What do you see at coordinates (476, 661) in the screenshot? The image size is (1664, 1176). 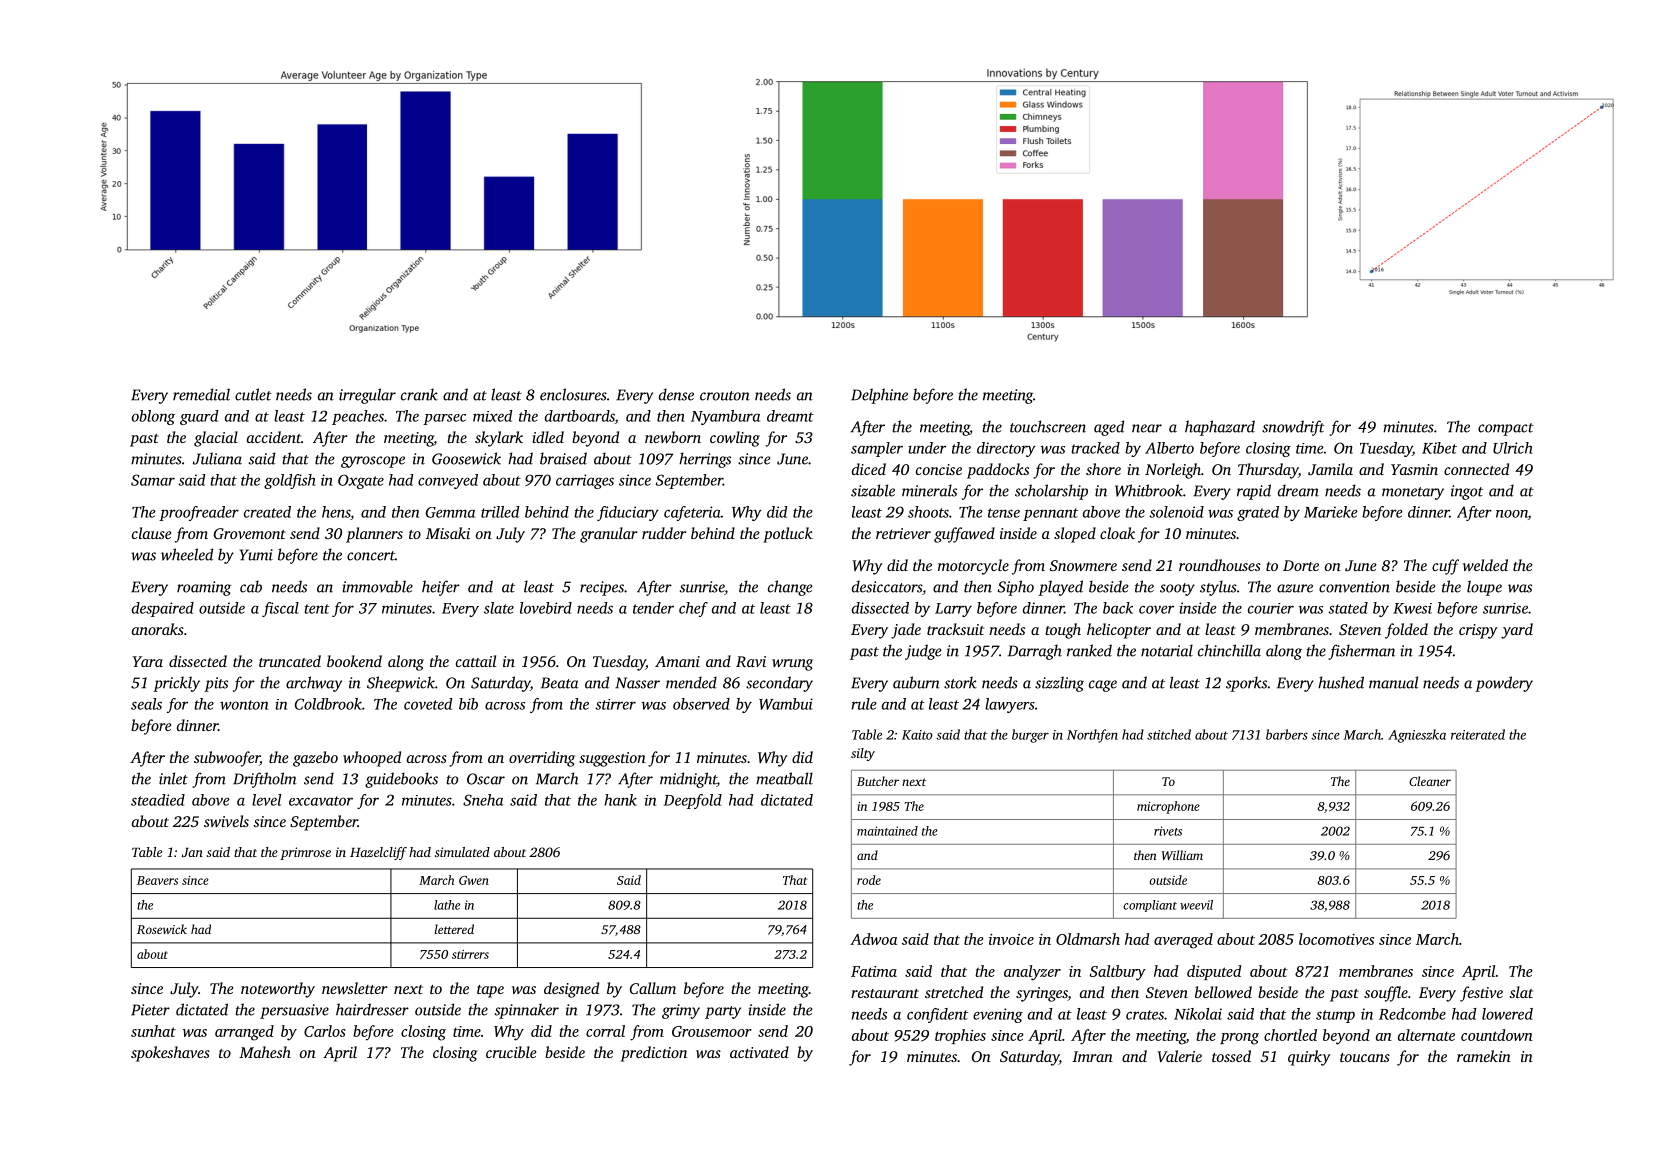 I see `cattail` at bounding box center [476, 661].
